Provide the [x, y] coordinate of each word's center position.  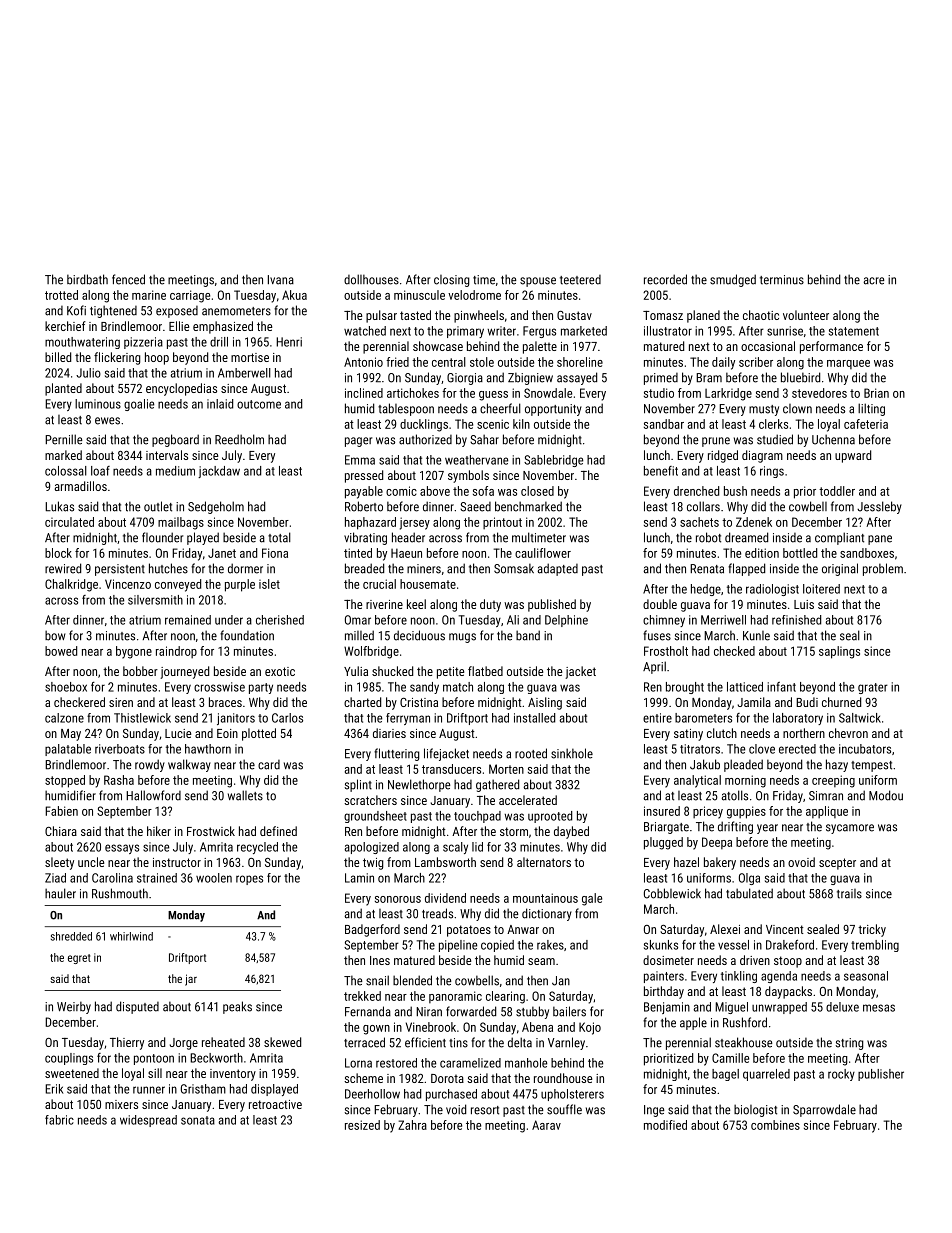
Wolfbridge [371, 652]
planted [63, 389]
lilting [871, 409]
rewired [63, 568]
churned [841, 702]
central [449, 362]
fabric [59, 1120]
